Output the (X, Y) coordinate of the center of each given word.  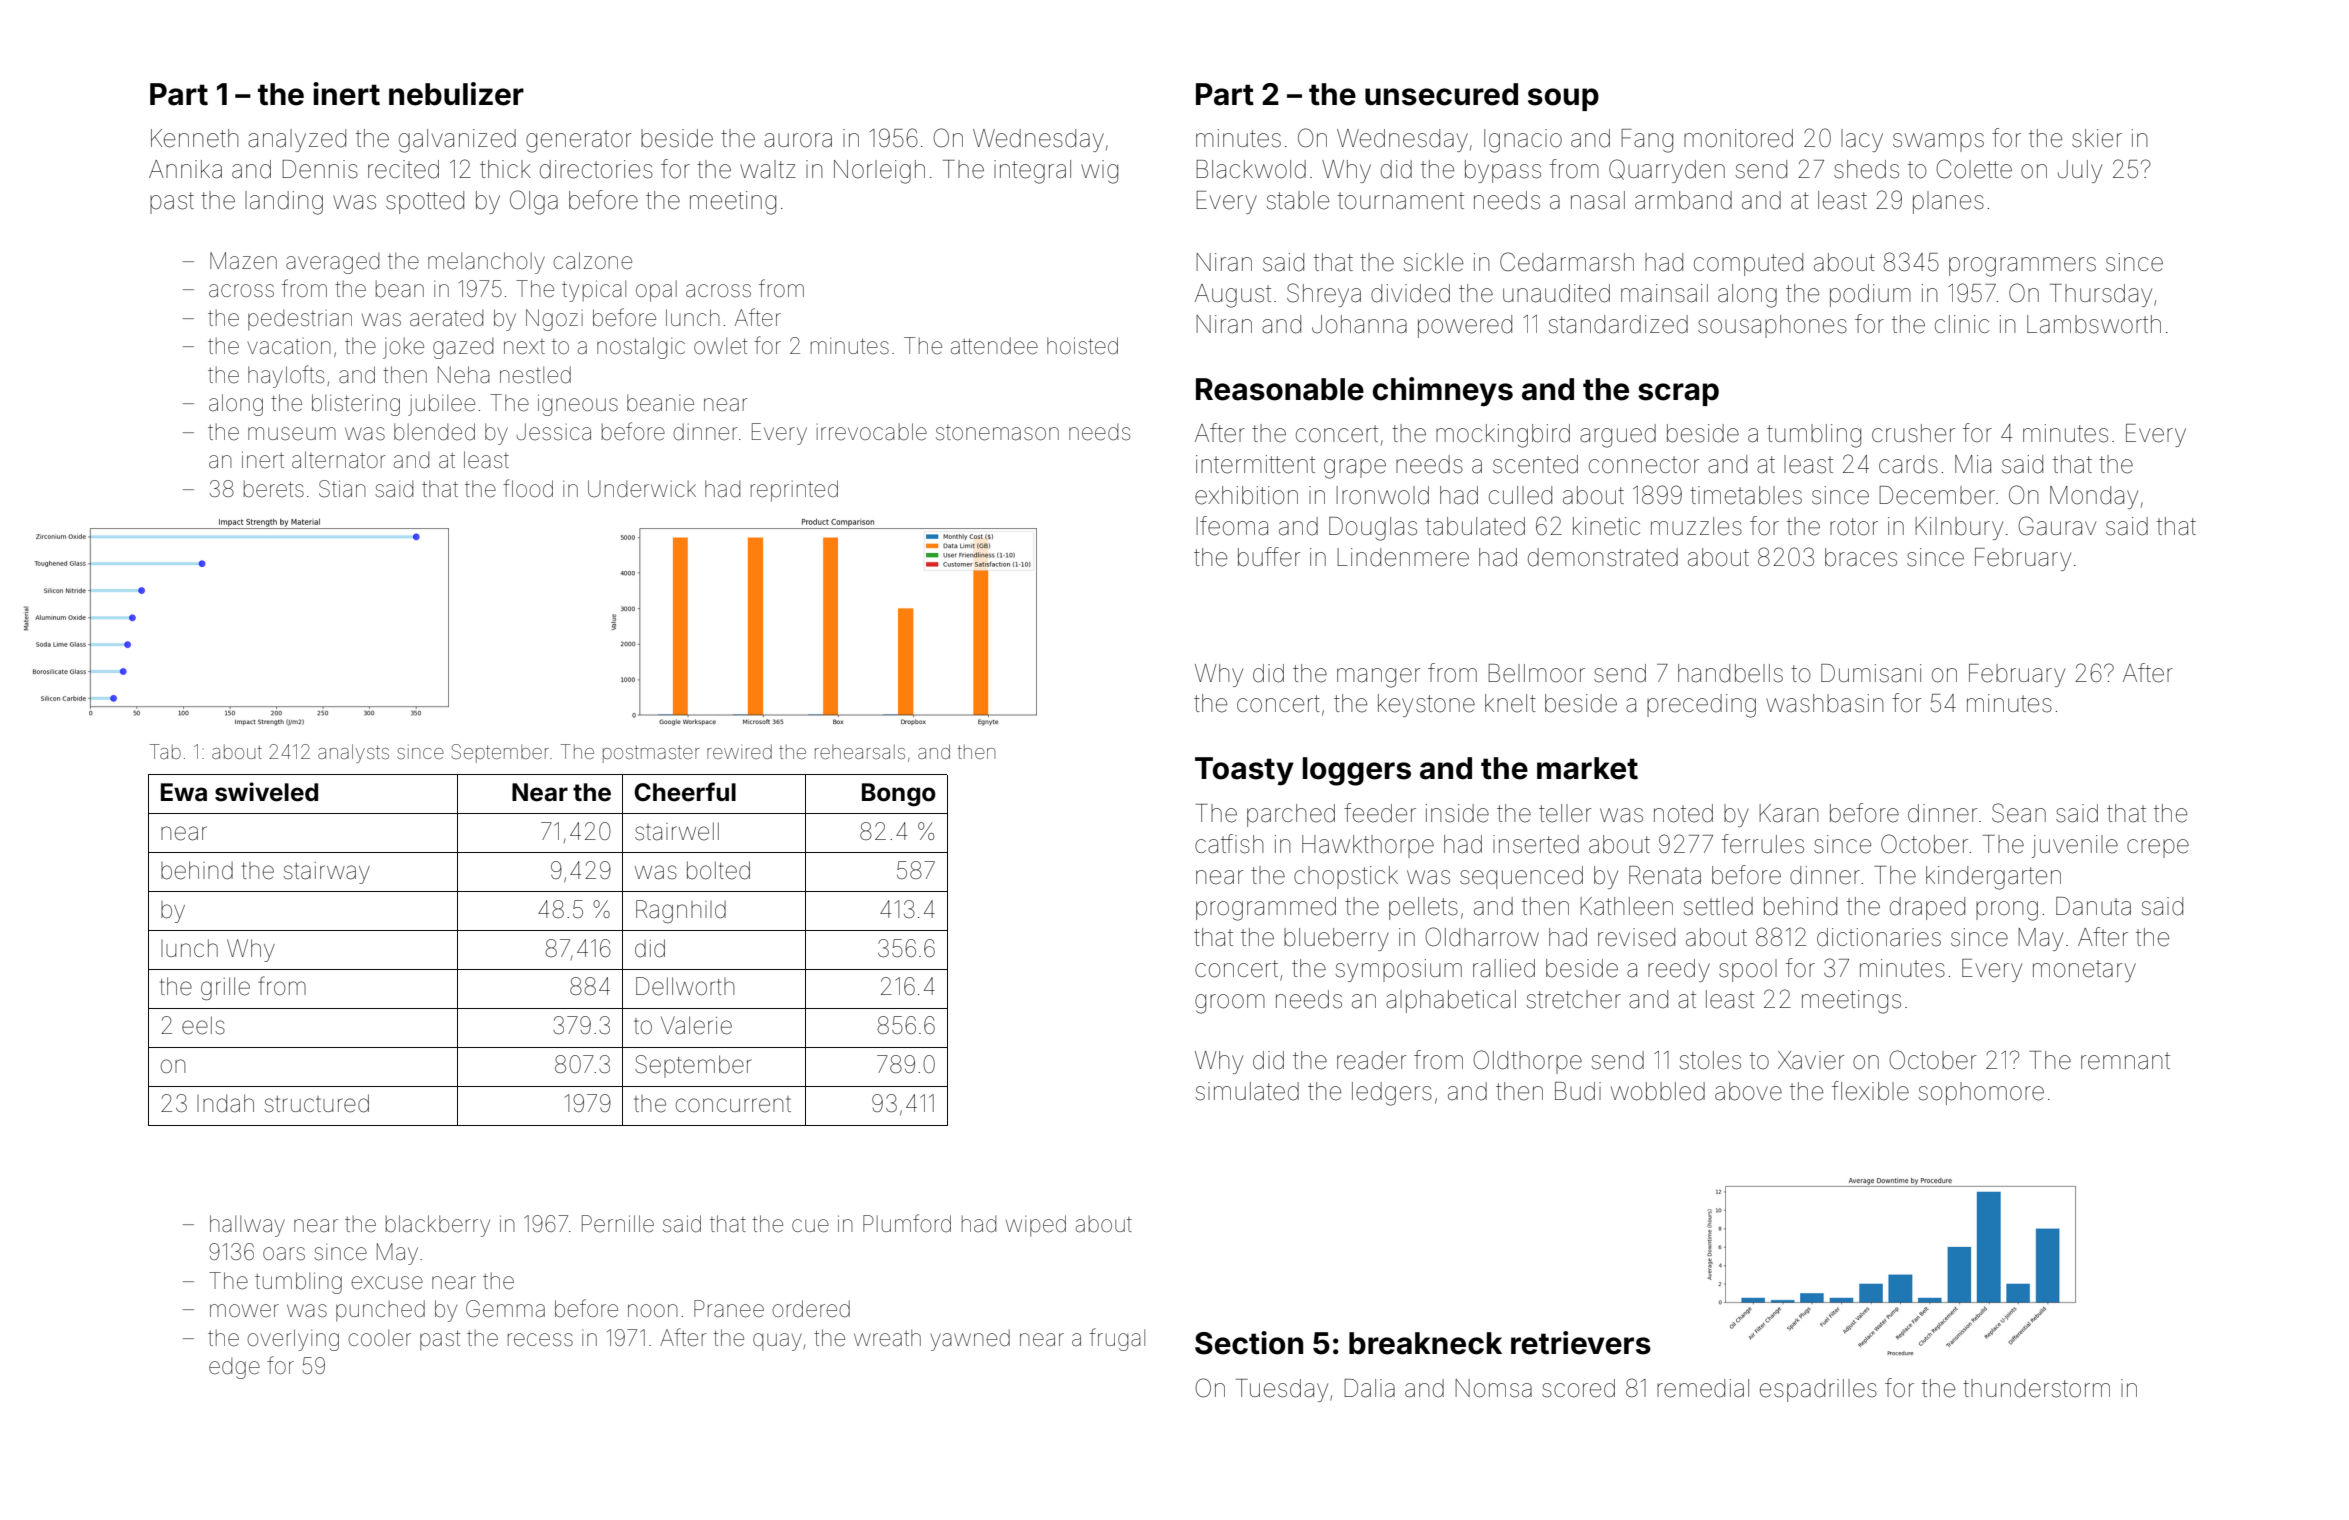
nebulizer (456, 94)
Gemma (505, 1309)
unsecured (1441, 94)
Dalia (1369, 1388)
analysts (353, 753)
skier (2097, 138)
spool (1748, 970)
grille (225, 988)
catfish (1229, 844)
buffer (1269, 557)
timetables (1746, 495)
